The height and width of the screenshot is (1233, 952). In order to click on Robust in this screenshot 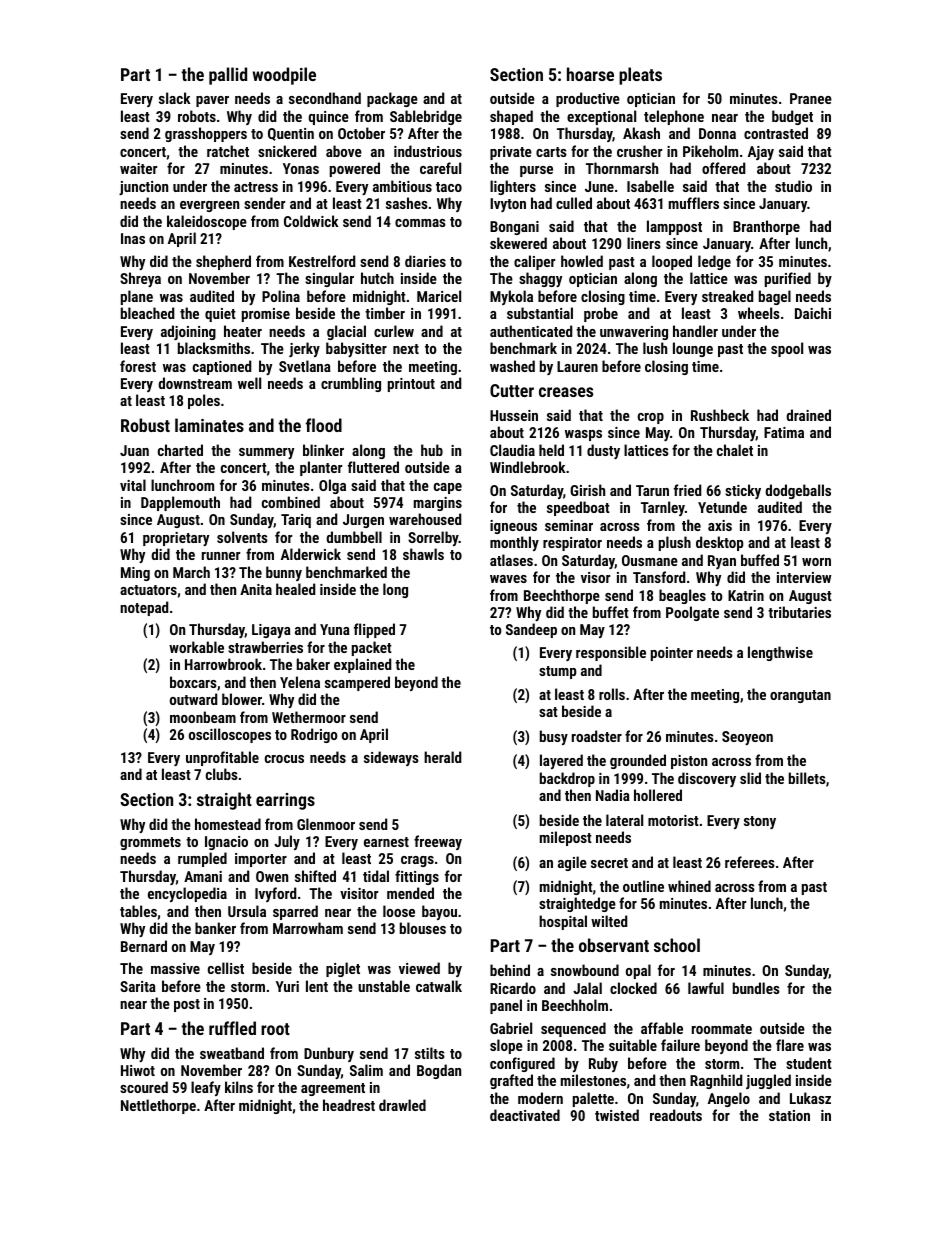, I will do `click(145, 425)`.
